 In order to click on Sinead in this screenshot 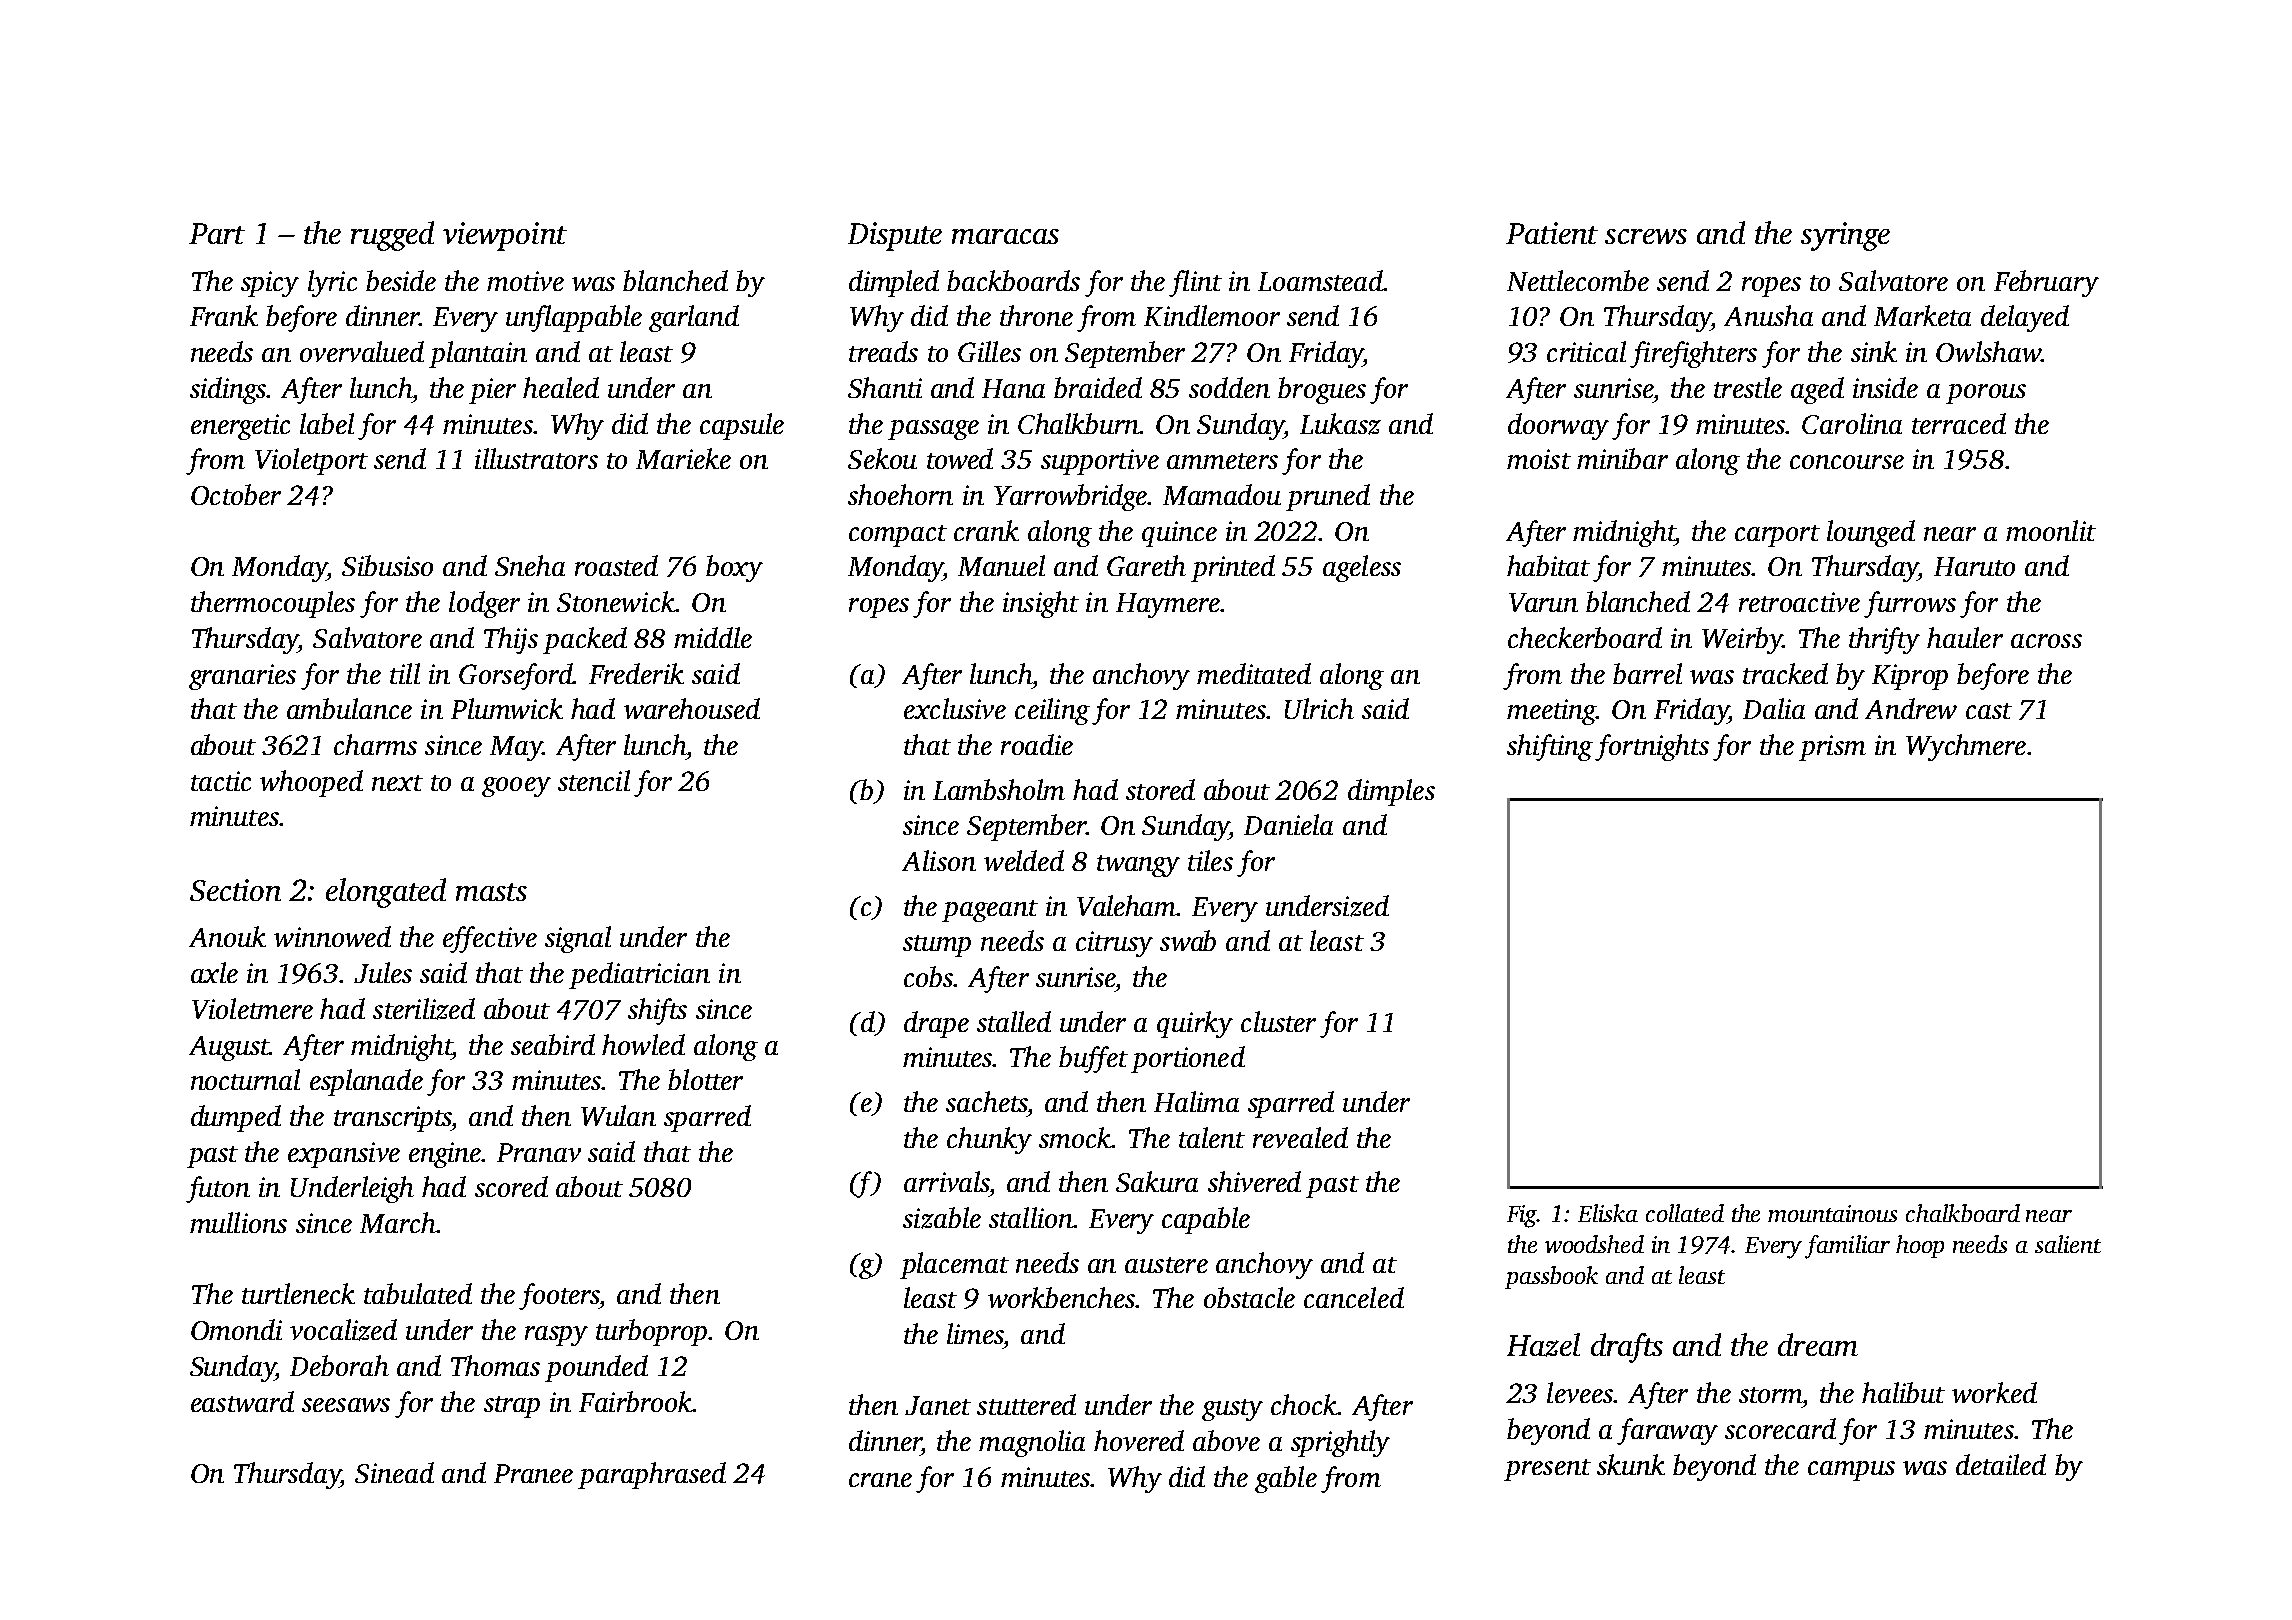, I will do `click(394, 1472)`.
